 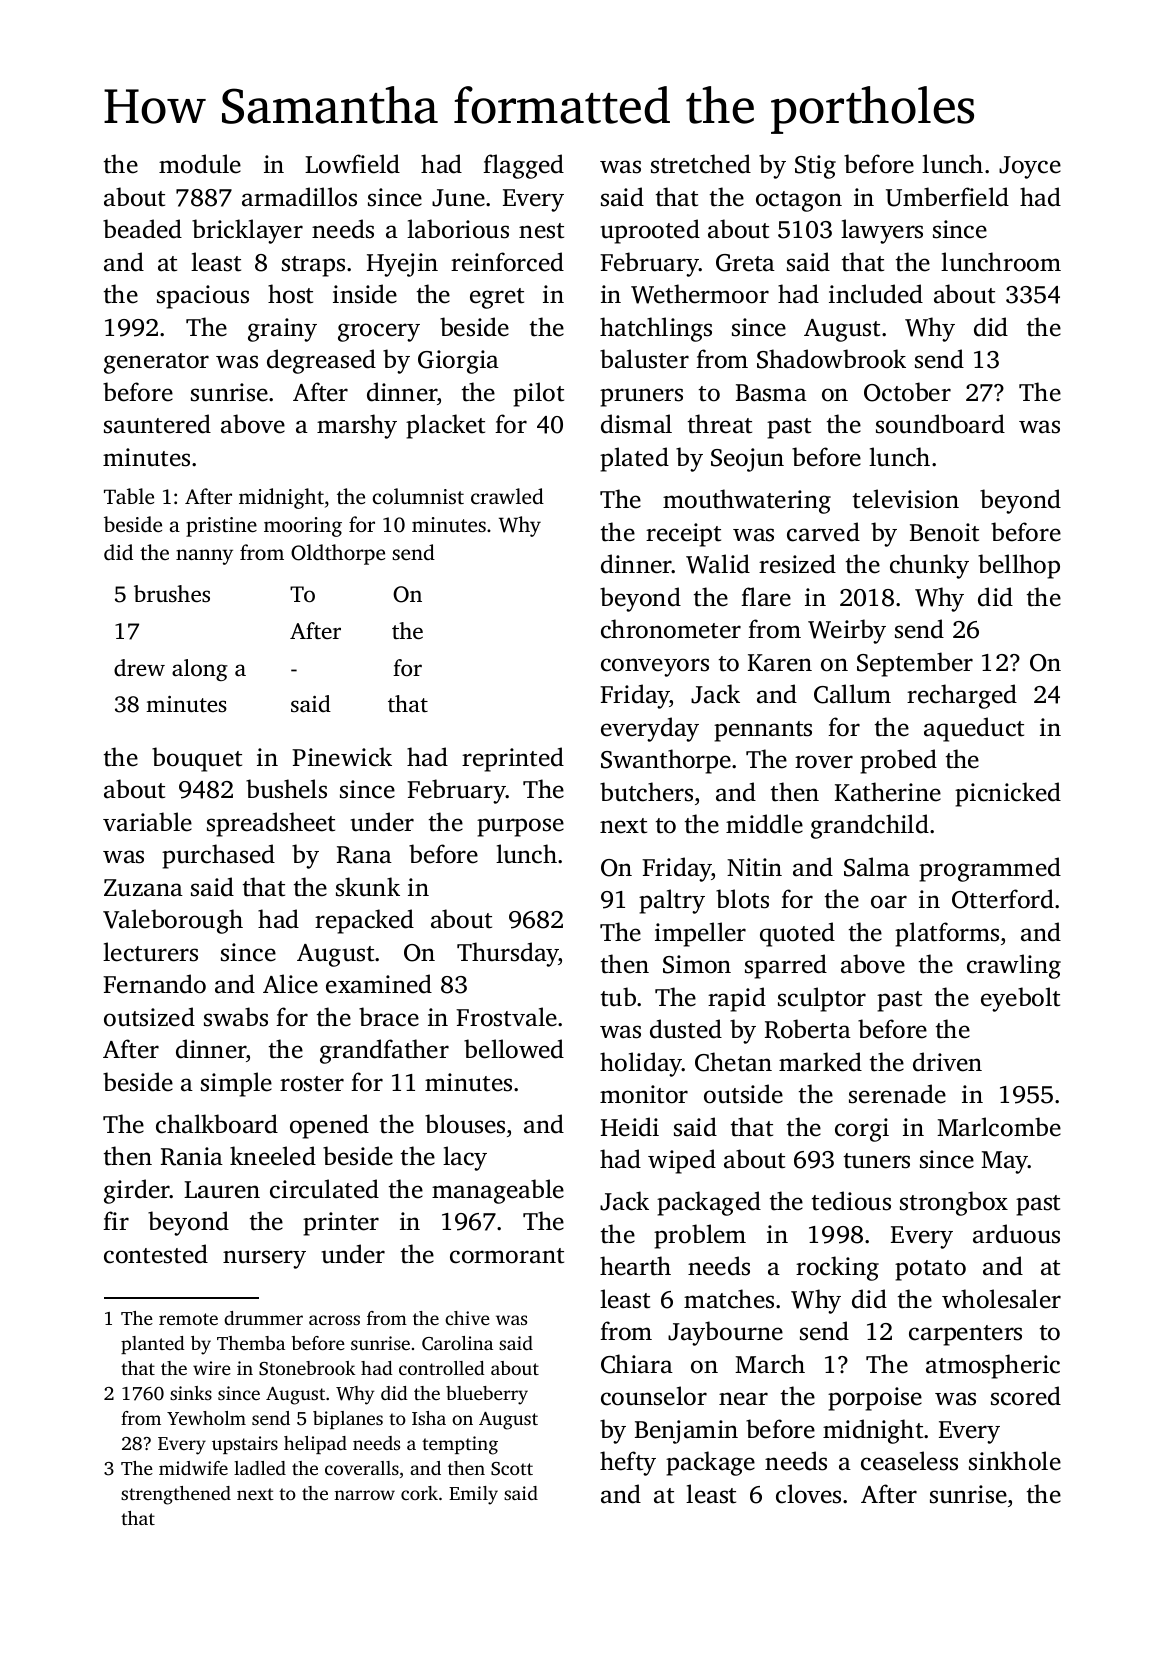 What do you see at coordinates (156, 363) in the page?
I see `generator` at bounding box center [156, 363].
